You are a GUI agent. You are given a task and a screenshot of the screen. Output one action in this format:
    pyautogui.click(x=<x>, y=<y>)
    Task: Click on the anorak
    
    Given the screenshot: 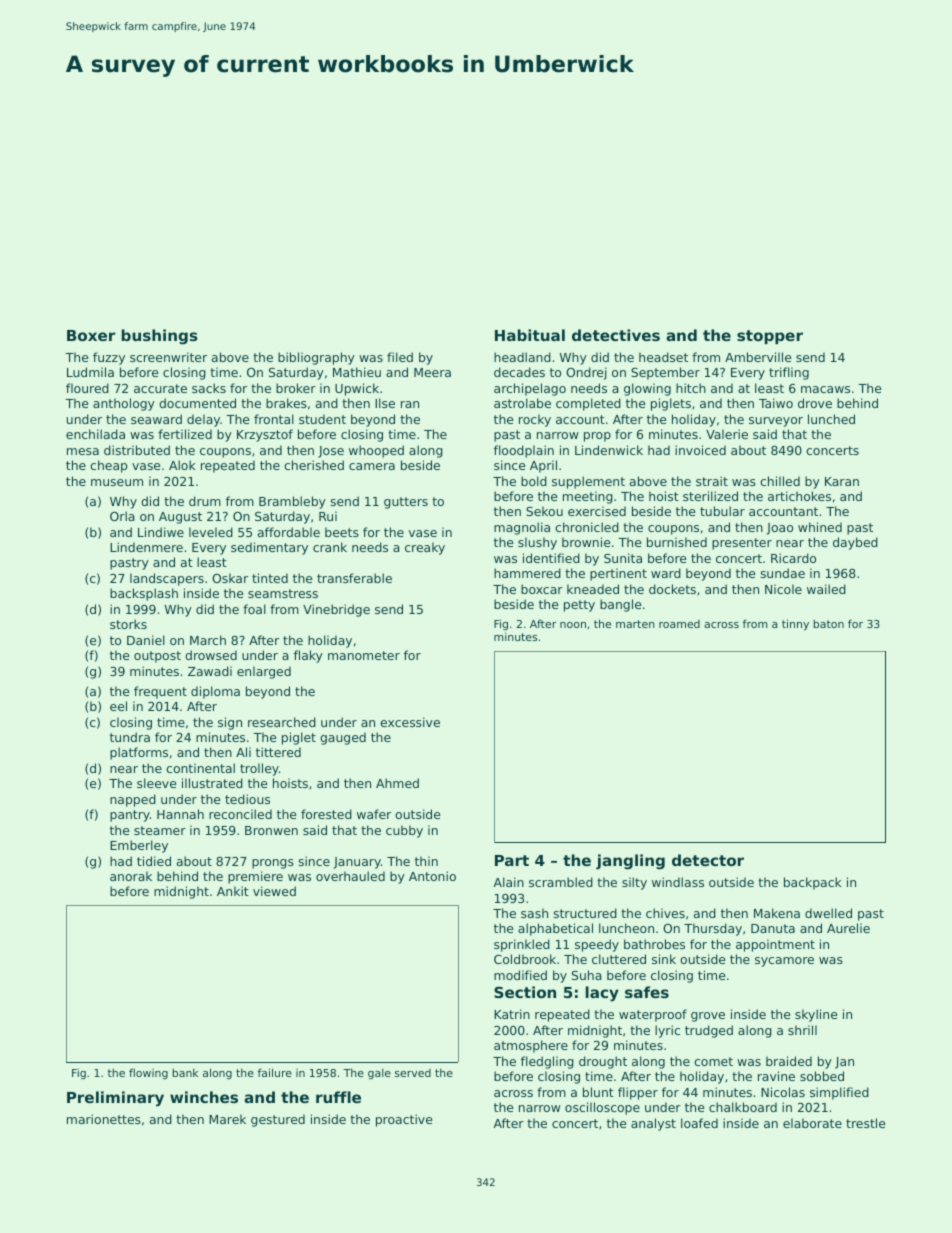 What is the action you would take?
    pyautogui.click(x=131, y=876)
